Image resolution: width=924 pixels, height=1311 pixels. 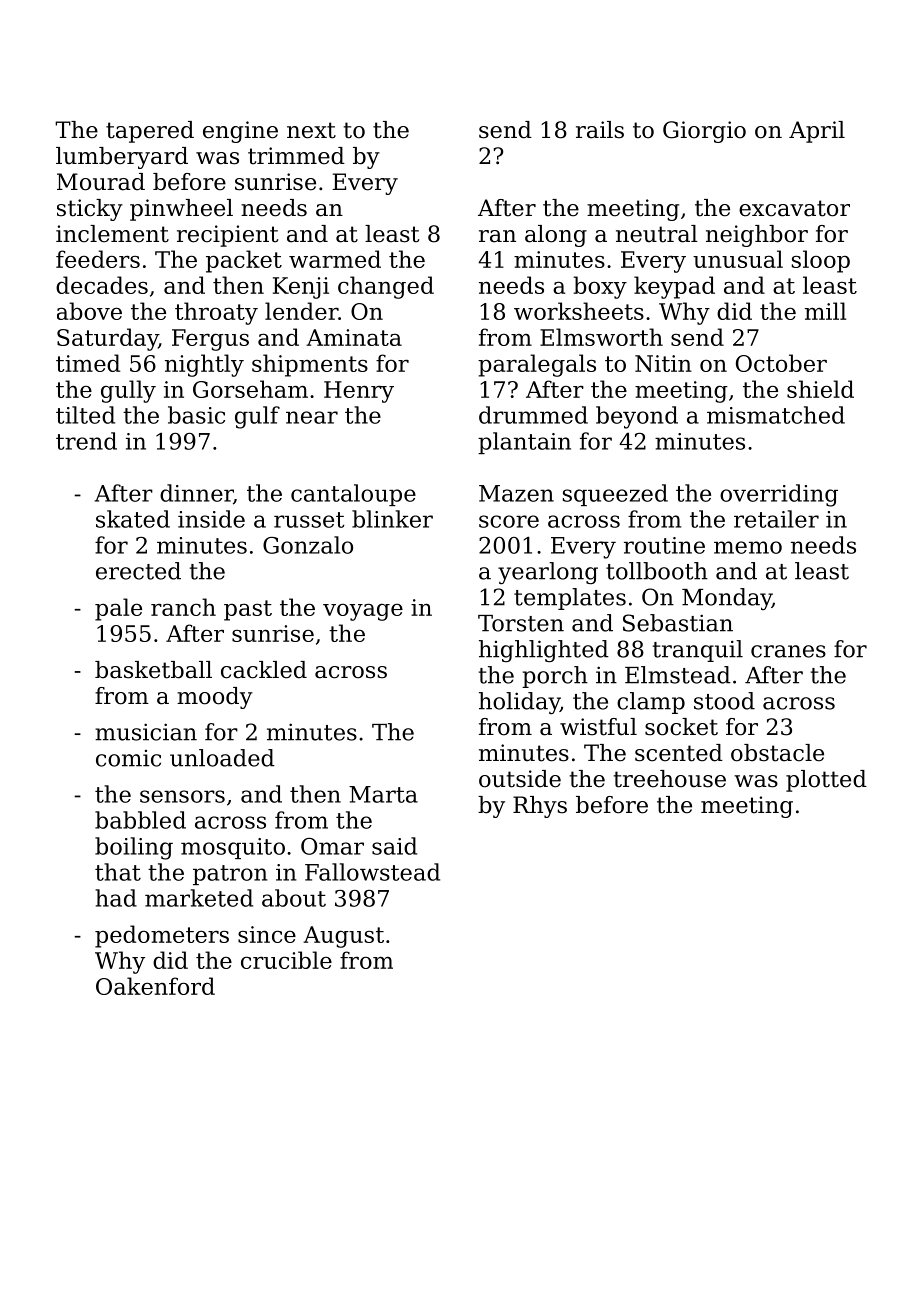 I want to click on drummed, so click(x=533, y=415).
